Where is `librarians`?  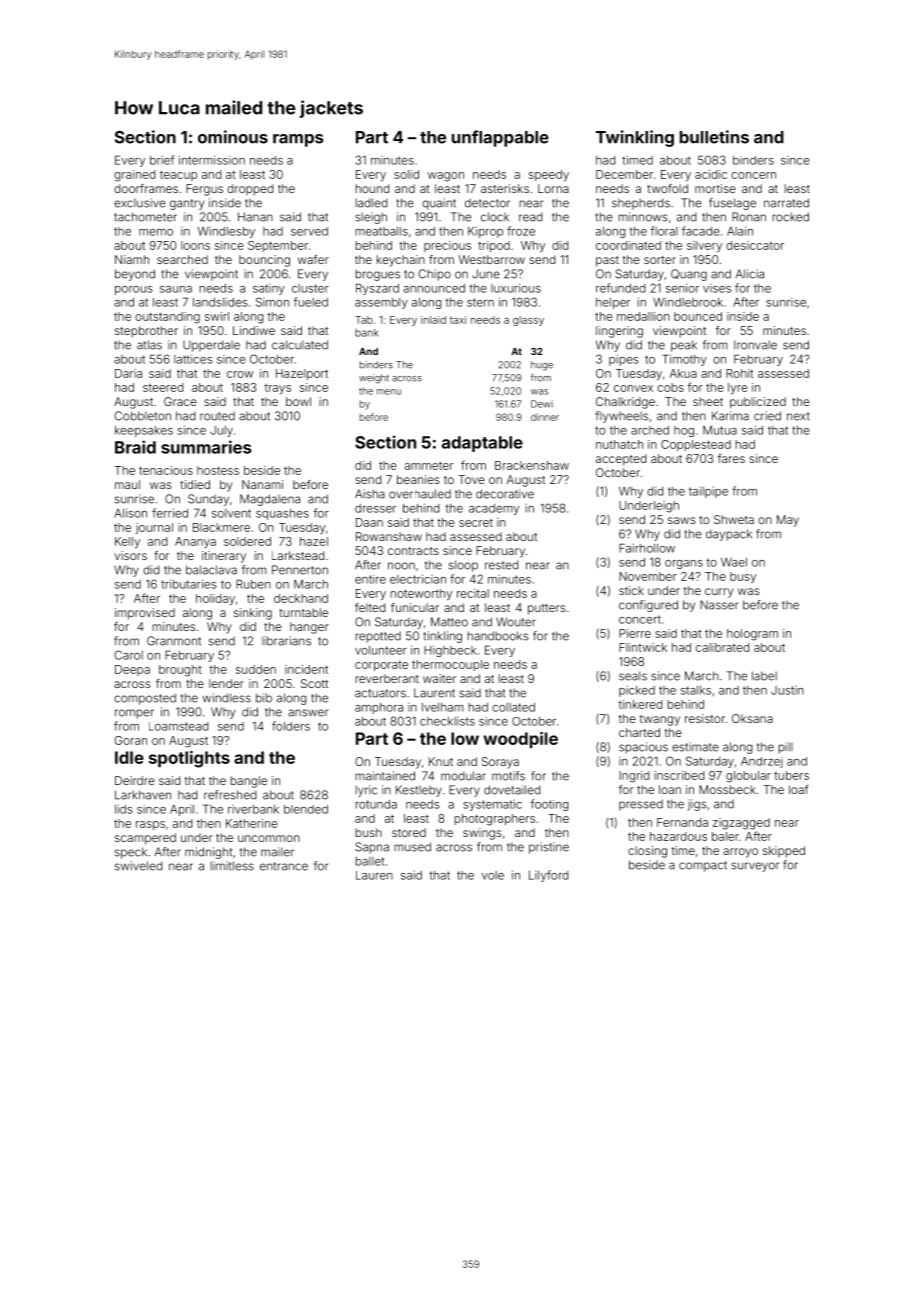
librarians is located at coordinates (286, 641).
